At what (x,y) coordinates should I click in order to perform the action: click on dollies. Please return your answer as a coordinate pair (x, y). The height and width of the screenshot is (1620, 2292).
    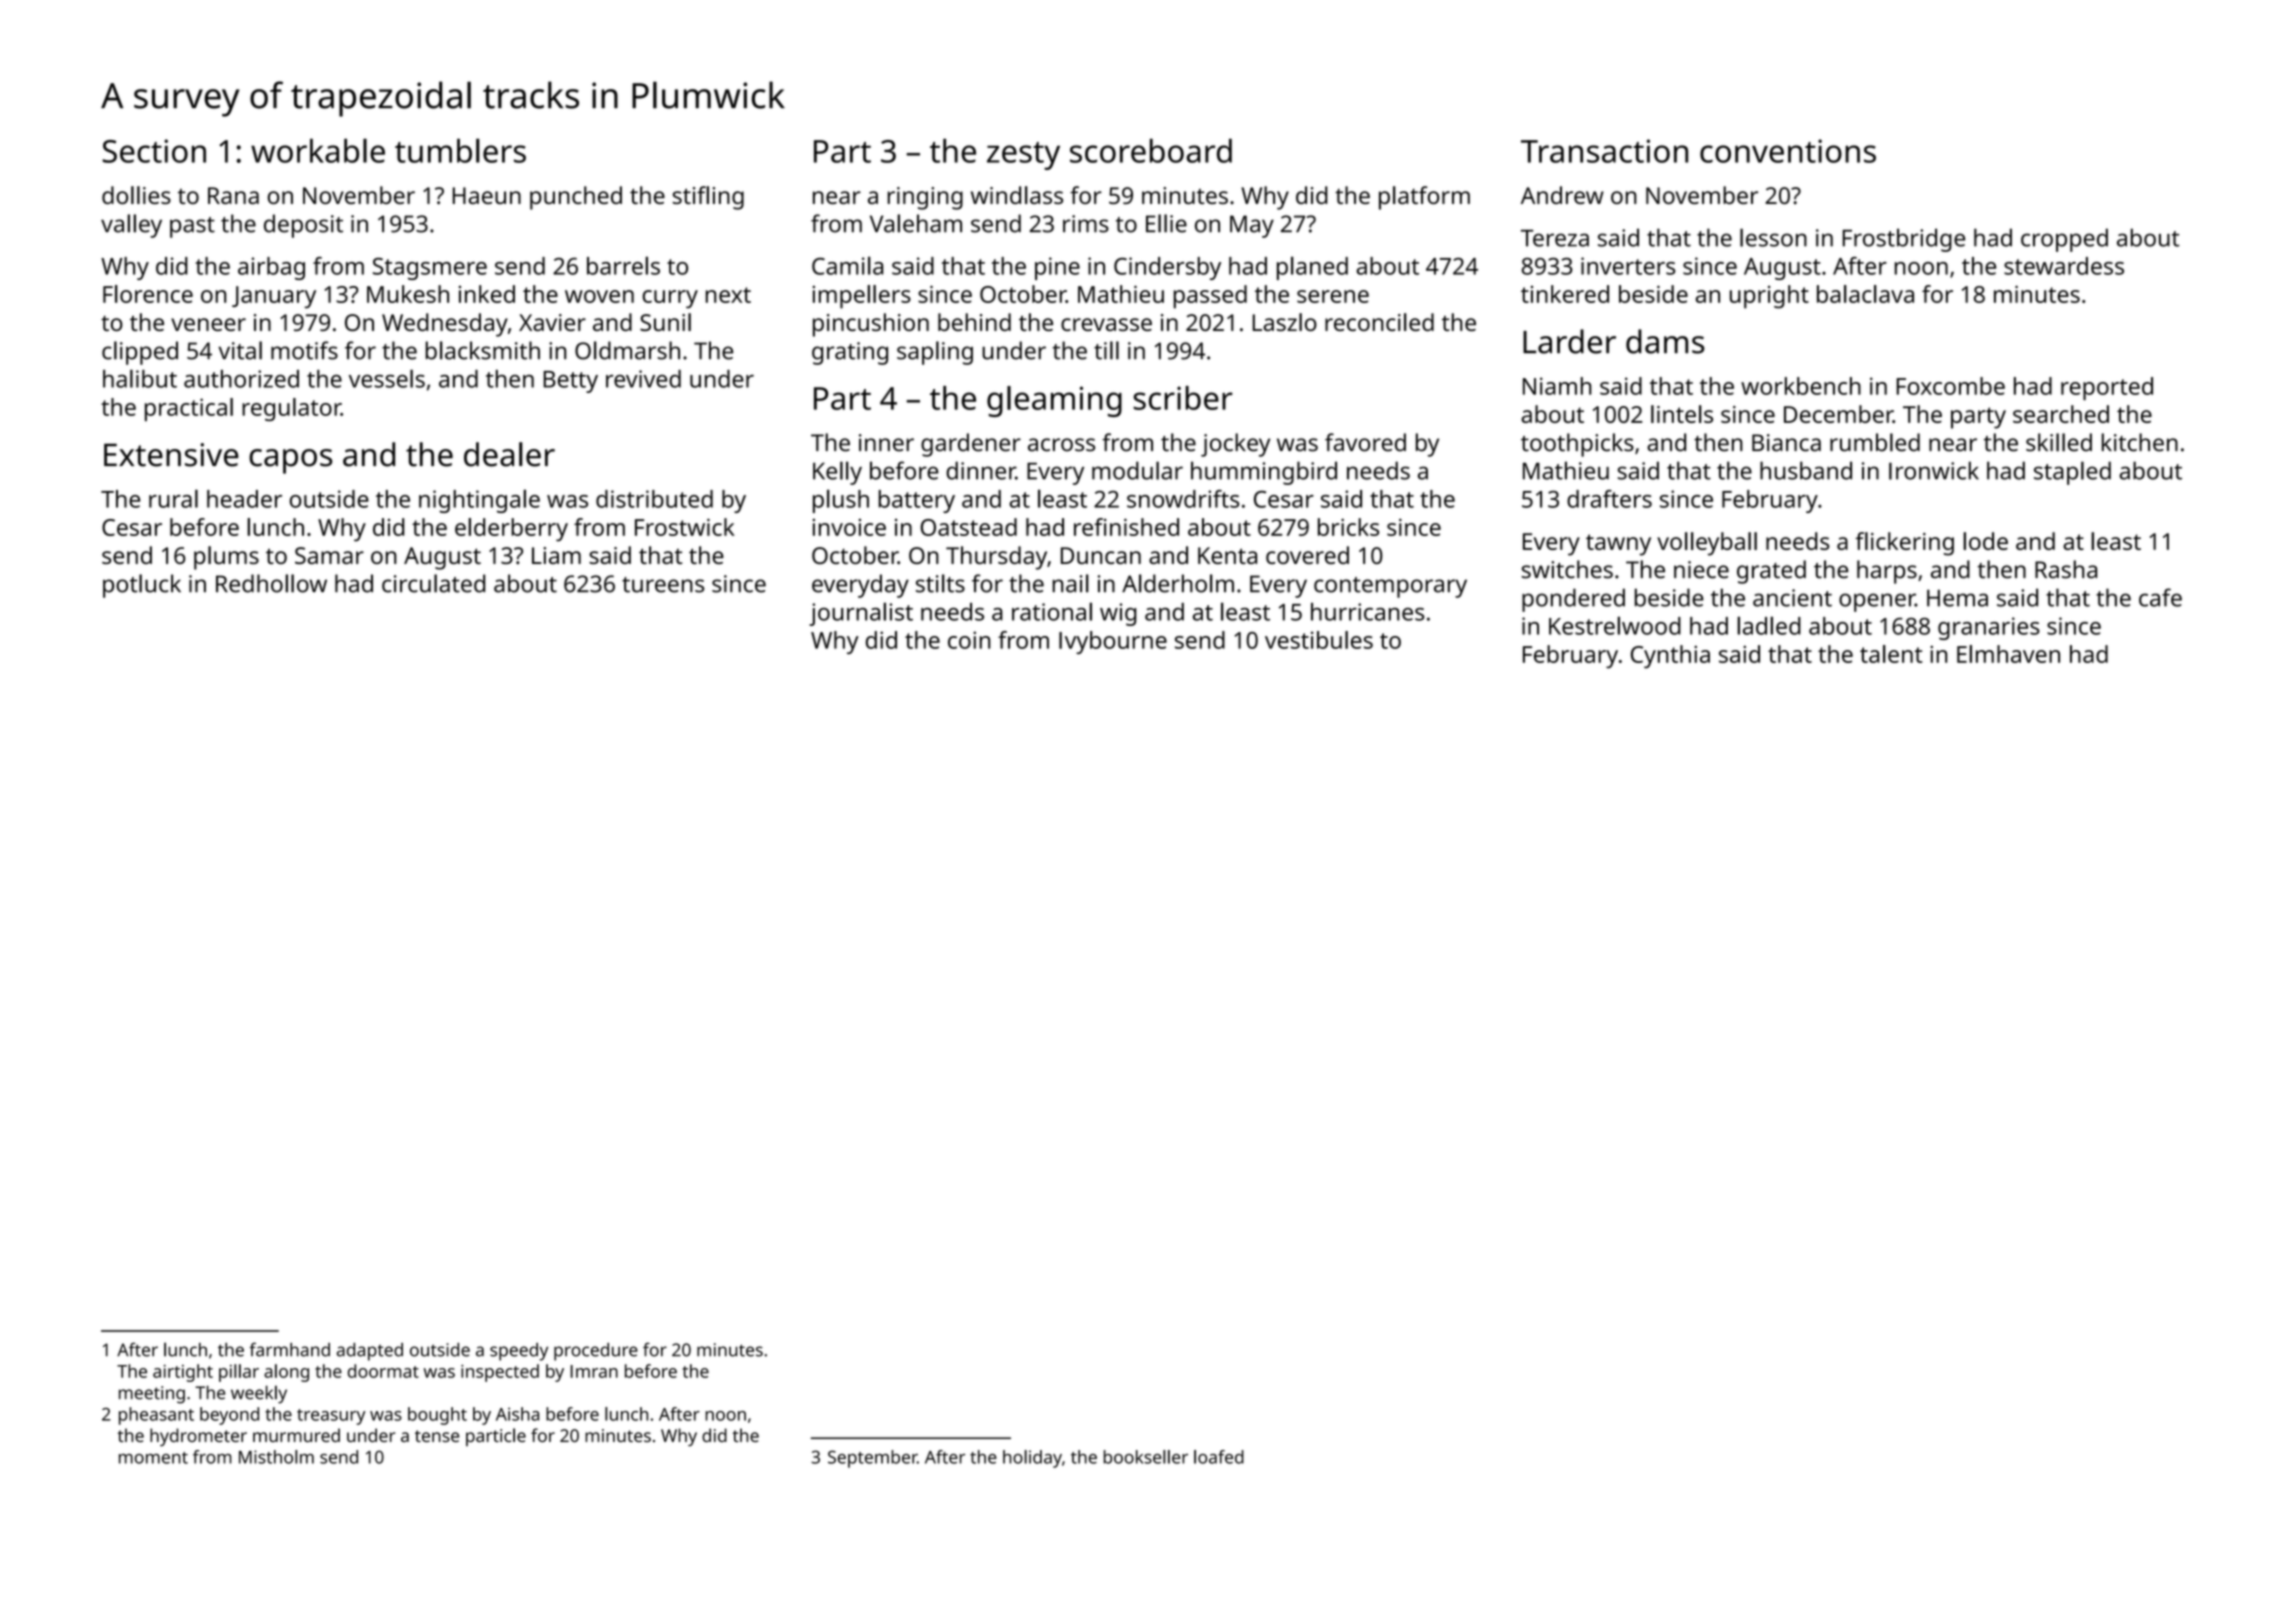
    Looking at the image, I should click on (136, 195).
